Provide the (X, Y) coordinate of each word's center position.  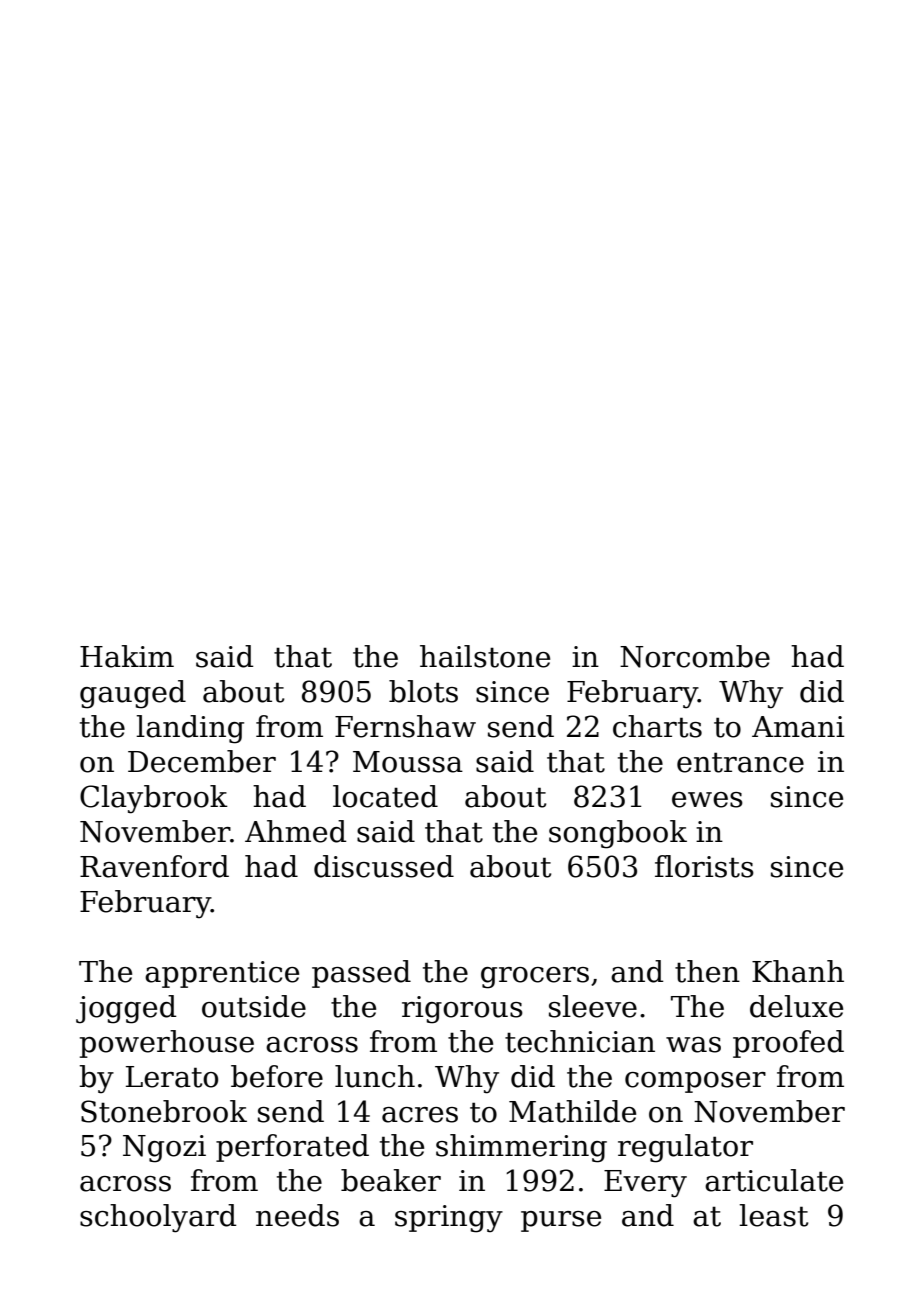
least (773, 1215)
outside (254, 1006)
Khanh (798, 971)
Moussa (408, 762)
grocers (535, 978)
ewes (707, 800)
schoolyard (158, 1218)
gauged (133, 694)
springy (449, 1219)
